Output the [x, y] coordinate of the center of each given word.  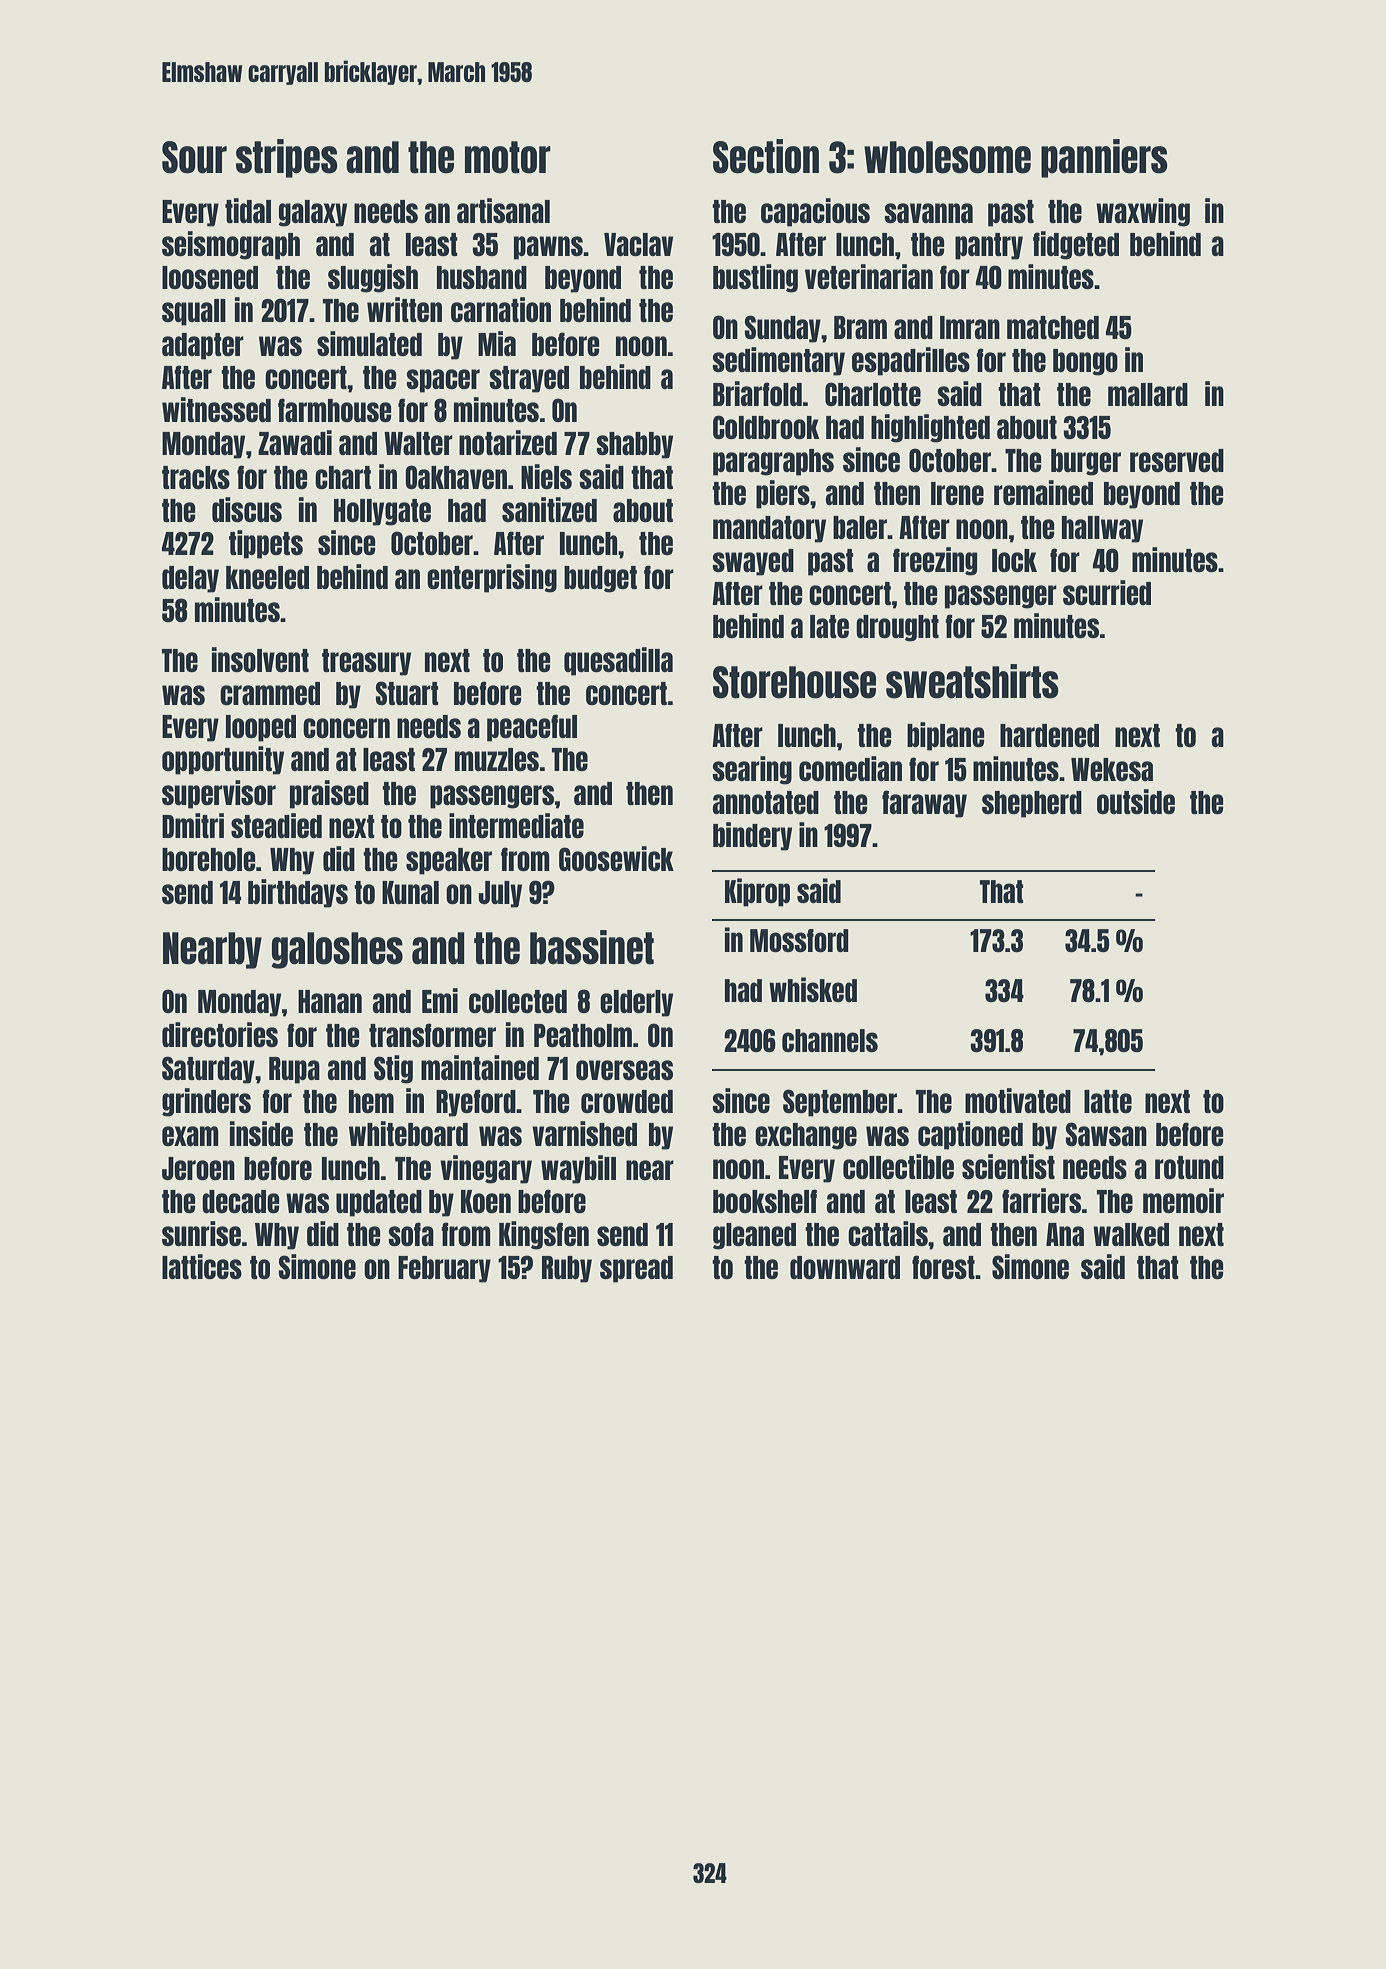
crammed [270, 693]
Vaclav [638, 244]
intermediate [516, 825]
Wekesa [1112, 769]
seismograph [231, 245]
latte [1108, 1101]
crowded [627, 1101]
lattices [202, 1266]
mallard [1148, 394]
